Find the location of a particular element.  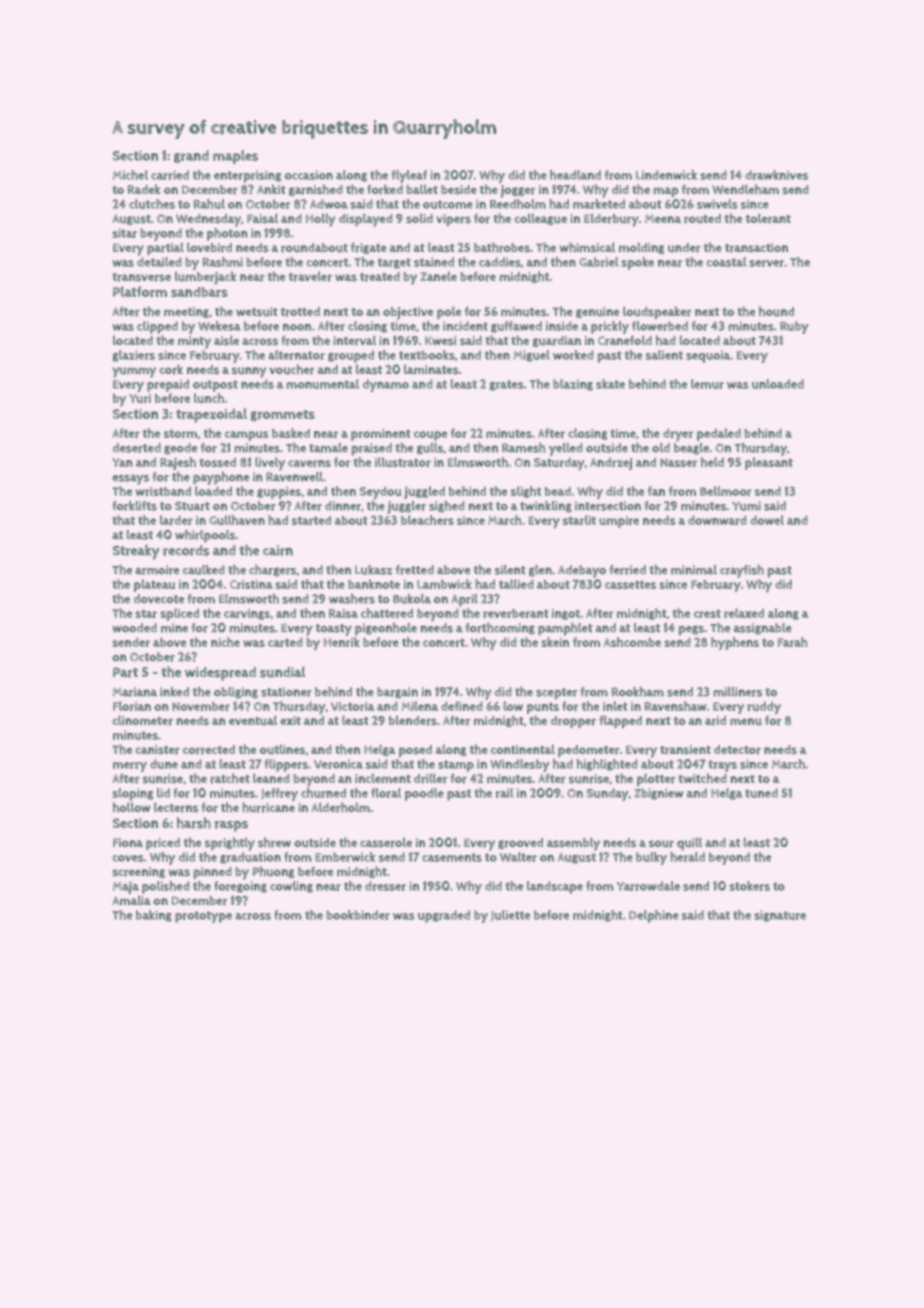

downward is located at coordinates (717, 520).
